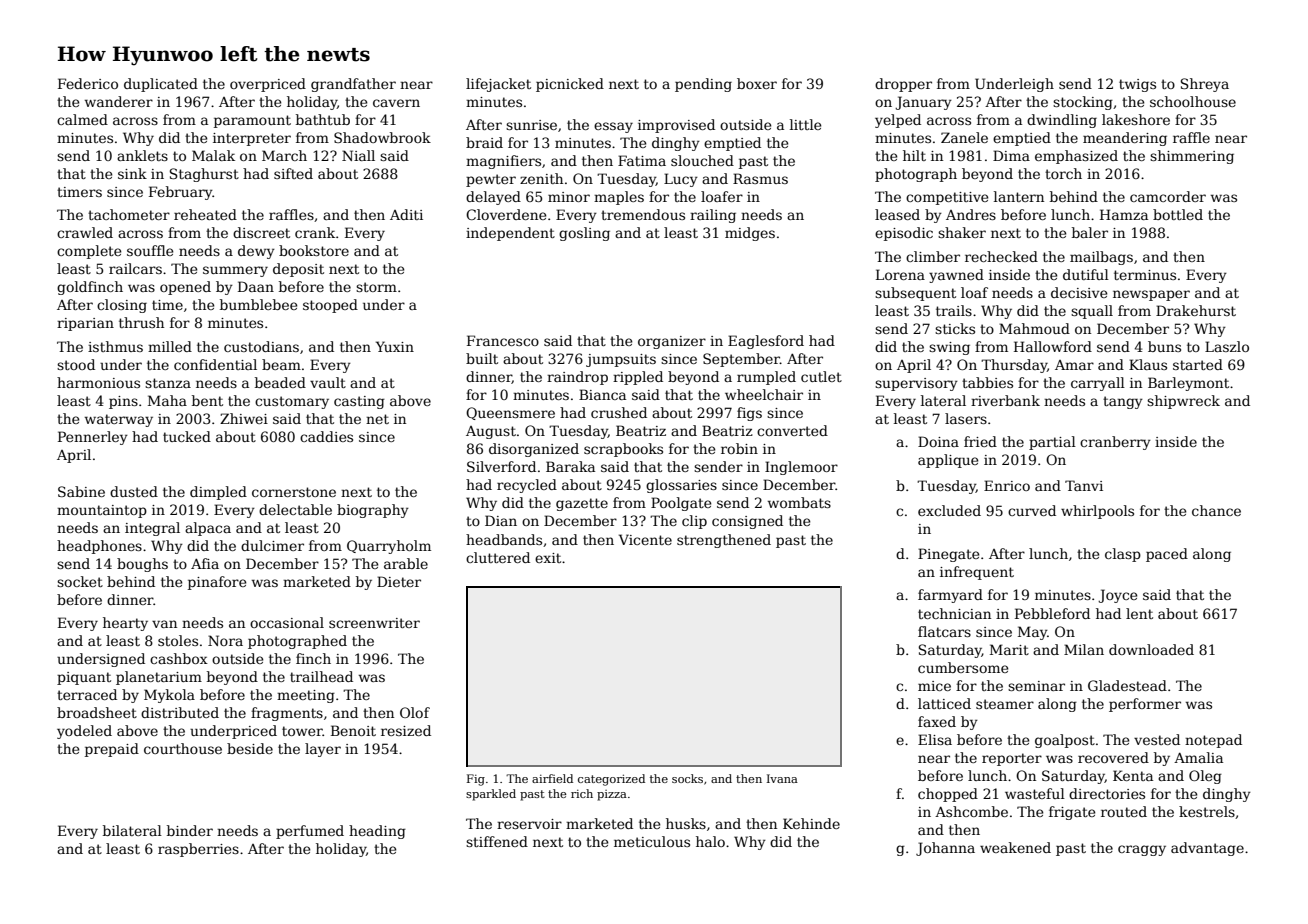 The width and height of the document is (1308, 924). I want to click on socket, so click(80, 581).
